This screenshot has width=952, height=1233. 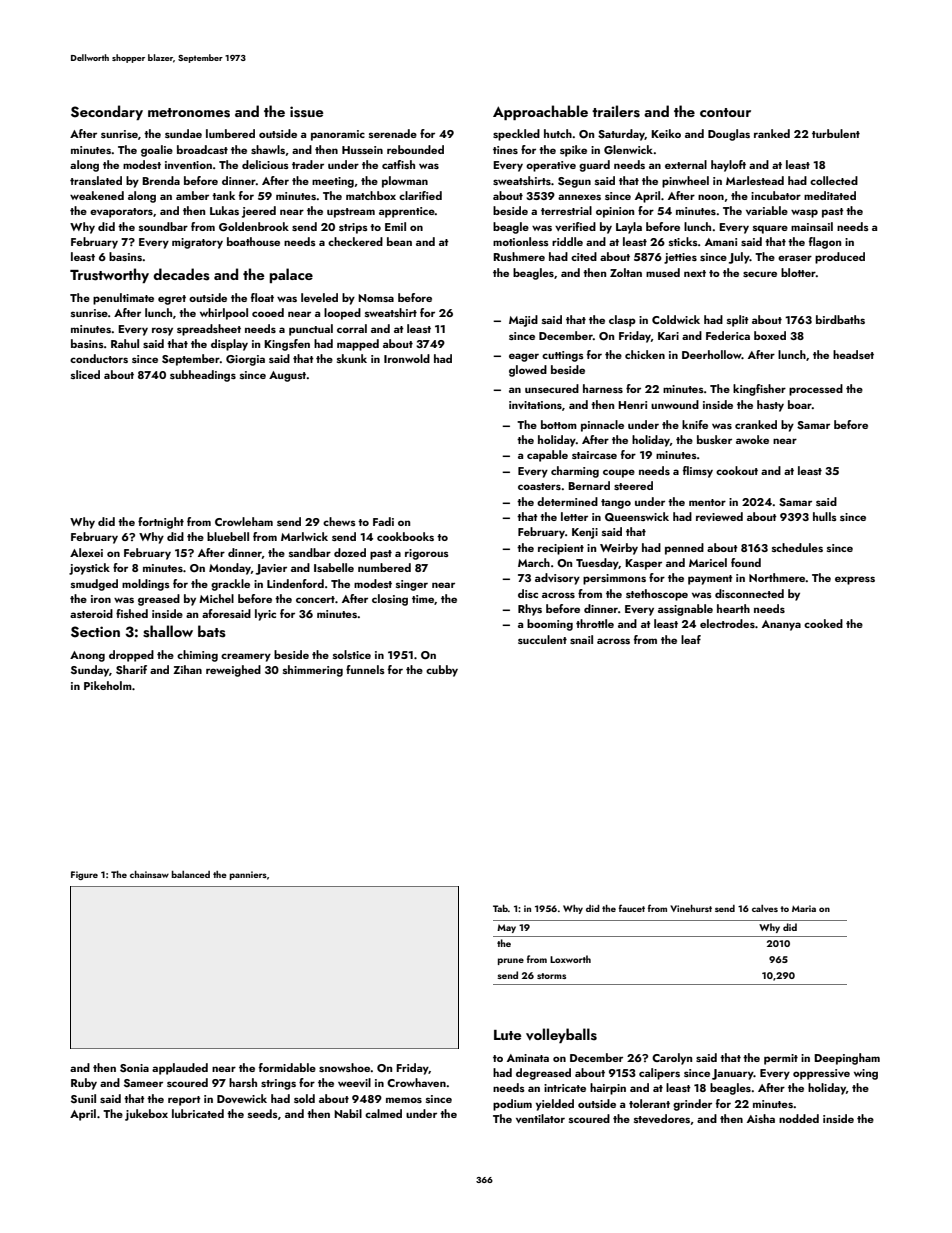 What do you see at coordinates (683, 241) in the screenshot?
I see `sticks` at bounding box center [683, 241].
